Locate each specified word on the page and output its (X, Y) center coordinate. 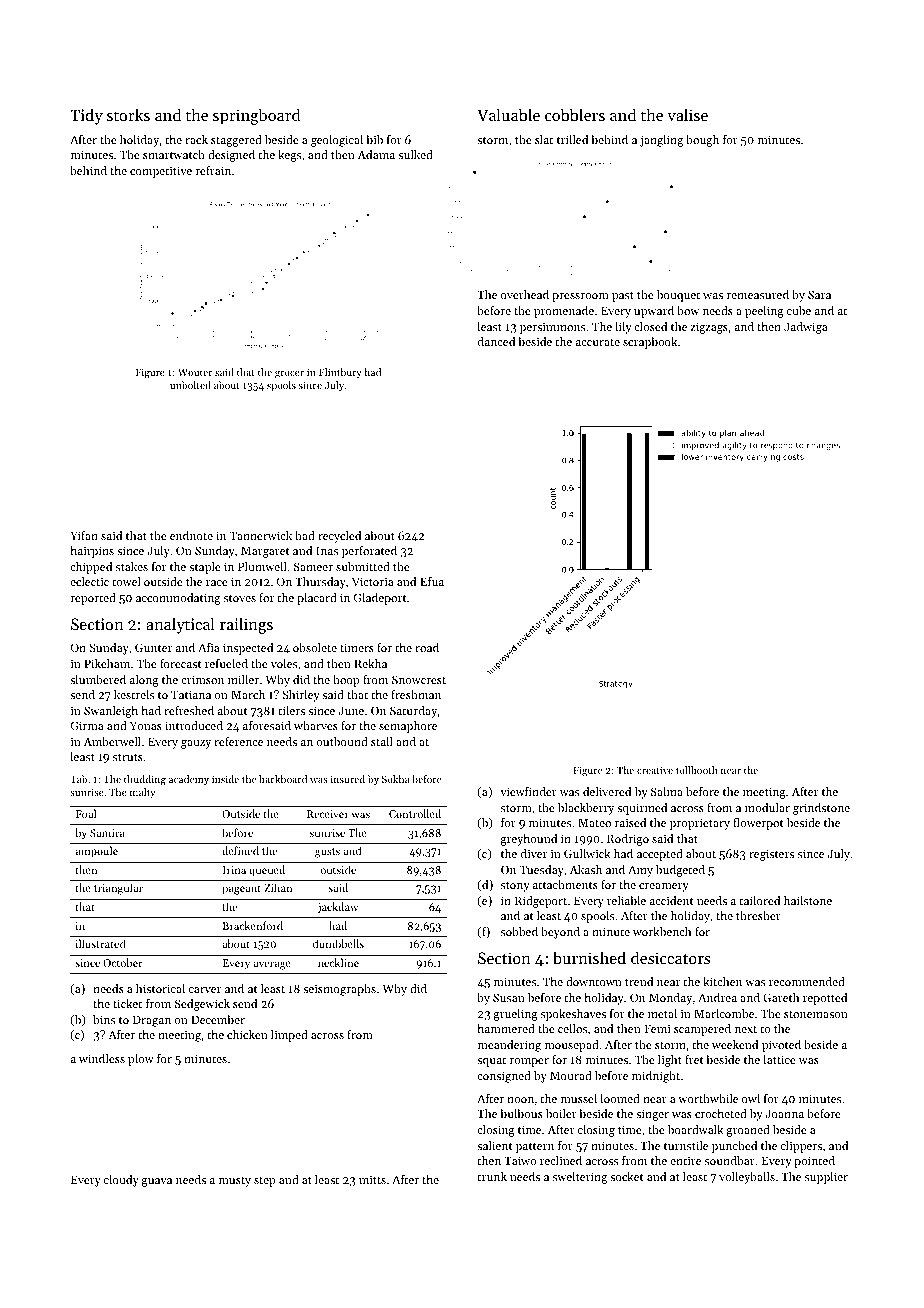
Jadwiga (806, 328)
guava (157, 1182)
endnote (191, 535)
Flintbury (340, 373)
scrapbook (650, 343)
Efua (432, 581)
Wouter (195, 372)
